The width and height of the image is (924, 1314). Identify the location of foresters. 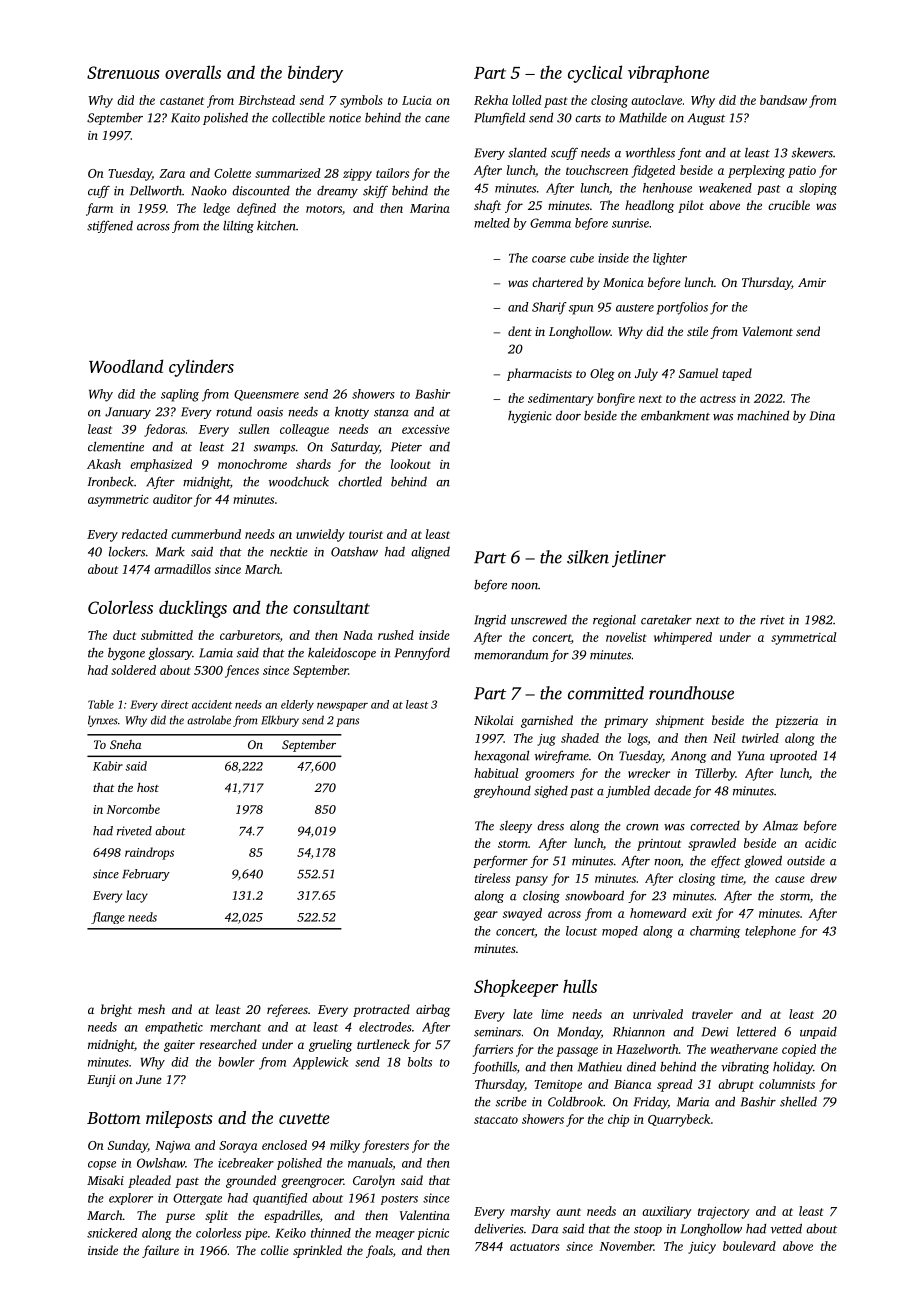
(386, 1146).
